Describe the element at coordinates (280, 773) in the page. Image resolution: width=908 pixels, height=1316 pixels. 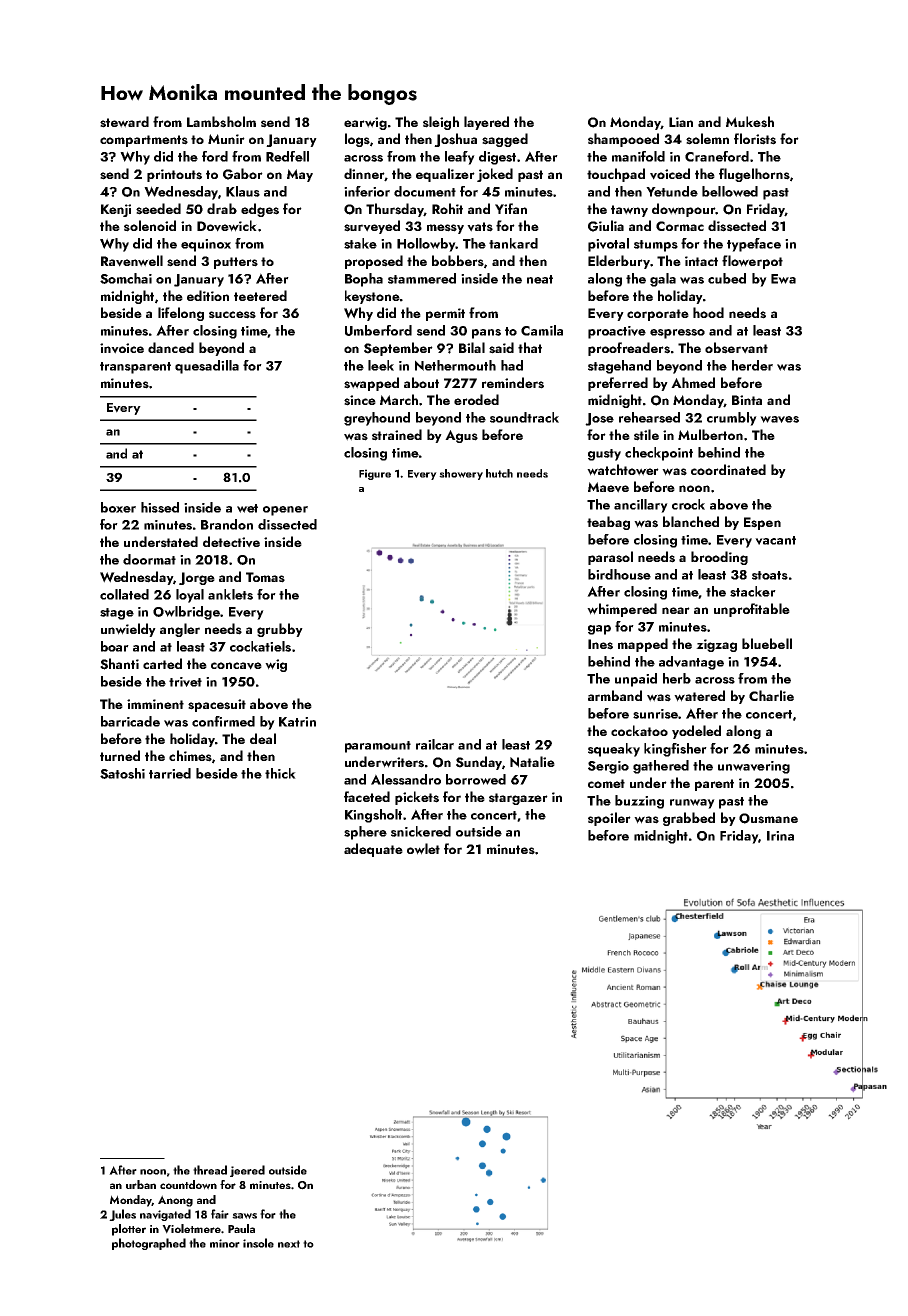
I see `thick` at that location.
